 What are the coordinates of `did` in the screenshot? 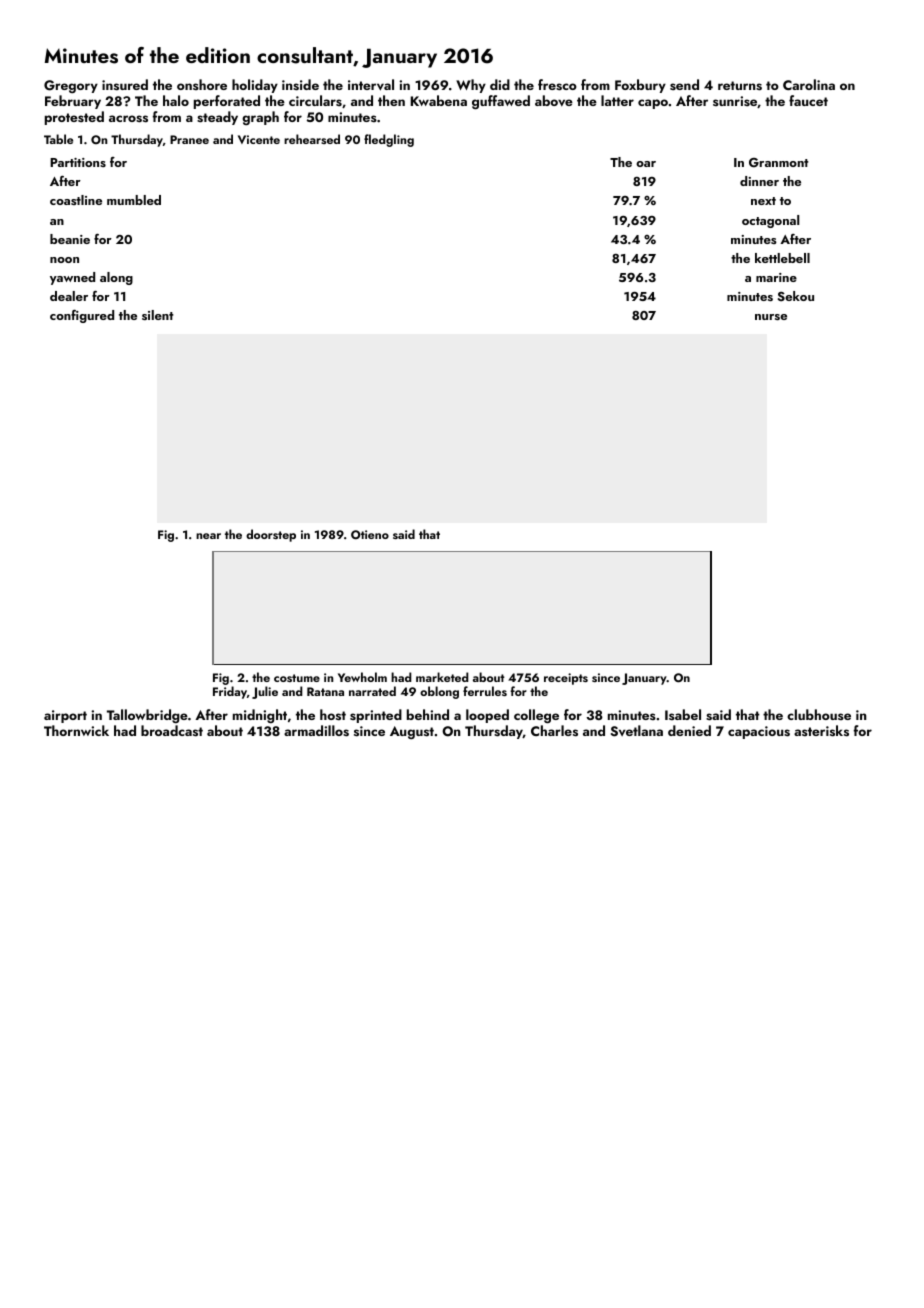 It's located at (500, 84).
